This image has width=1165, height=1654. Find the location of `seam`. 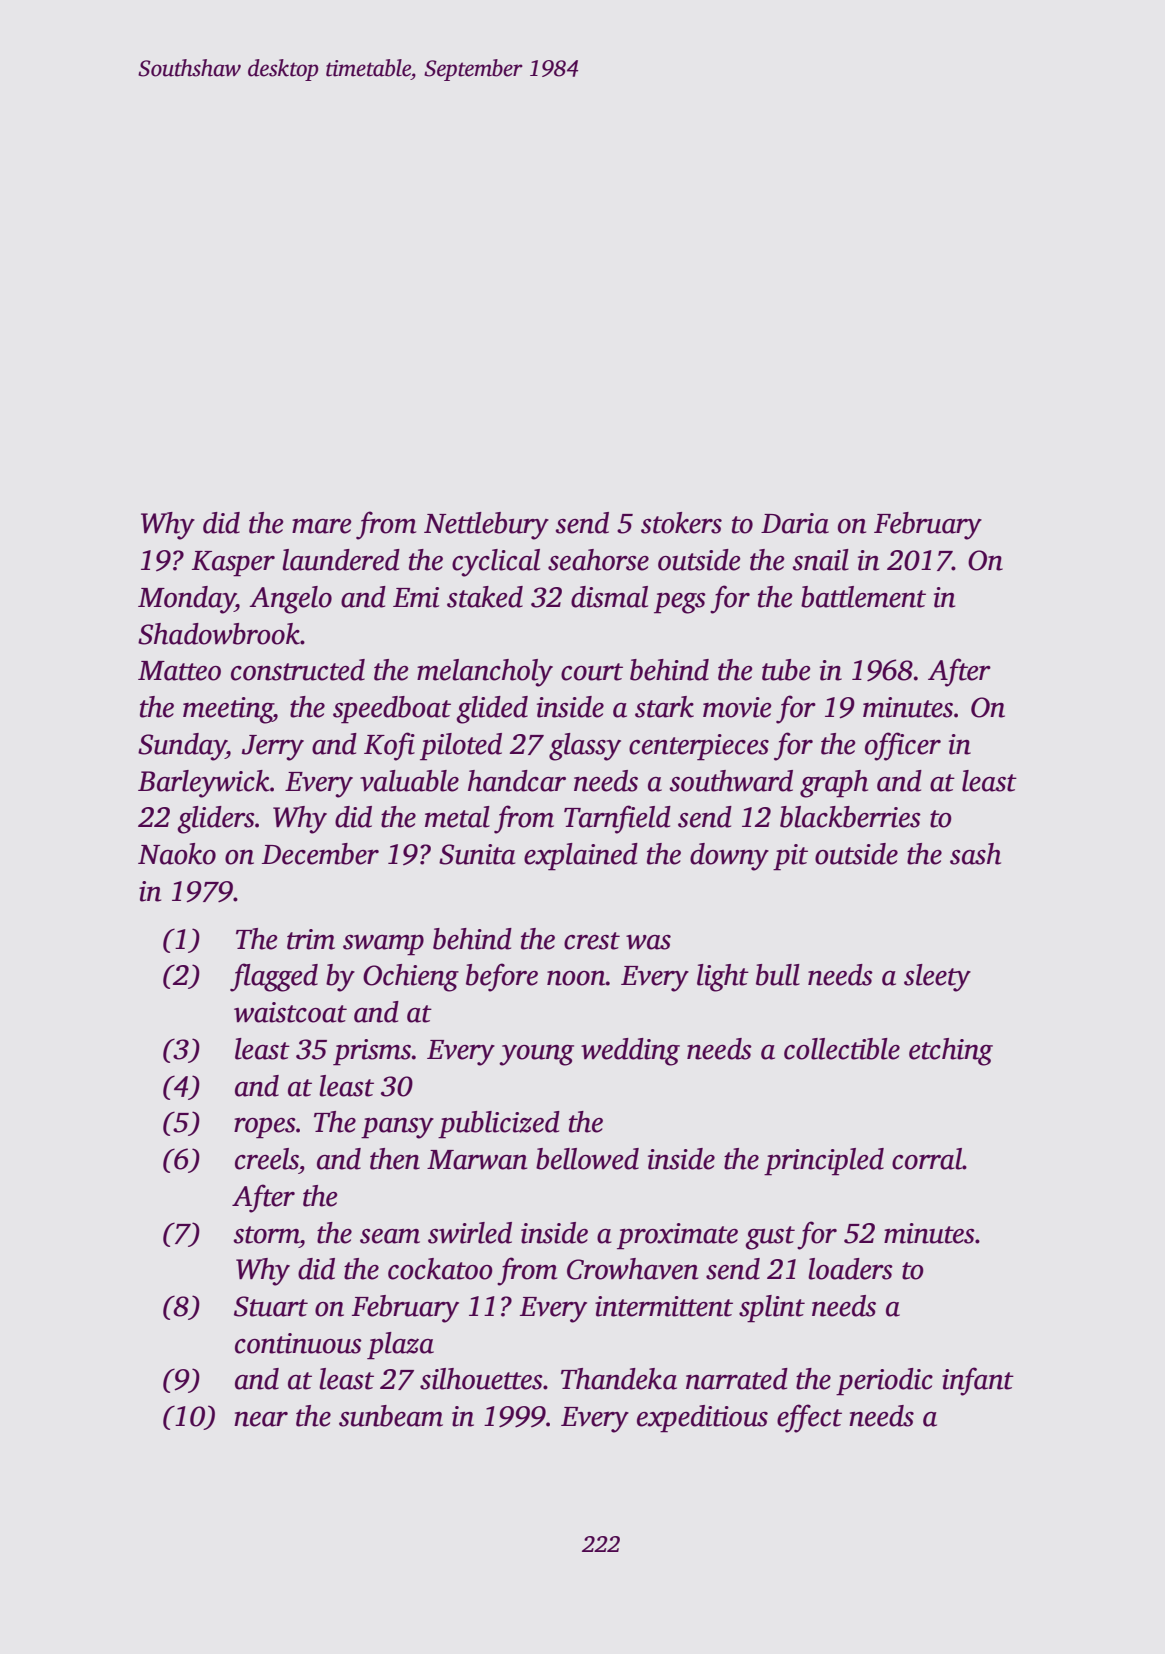

seam is located at coordinates (390, 1236).
